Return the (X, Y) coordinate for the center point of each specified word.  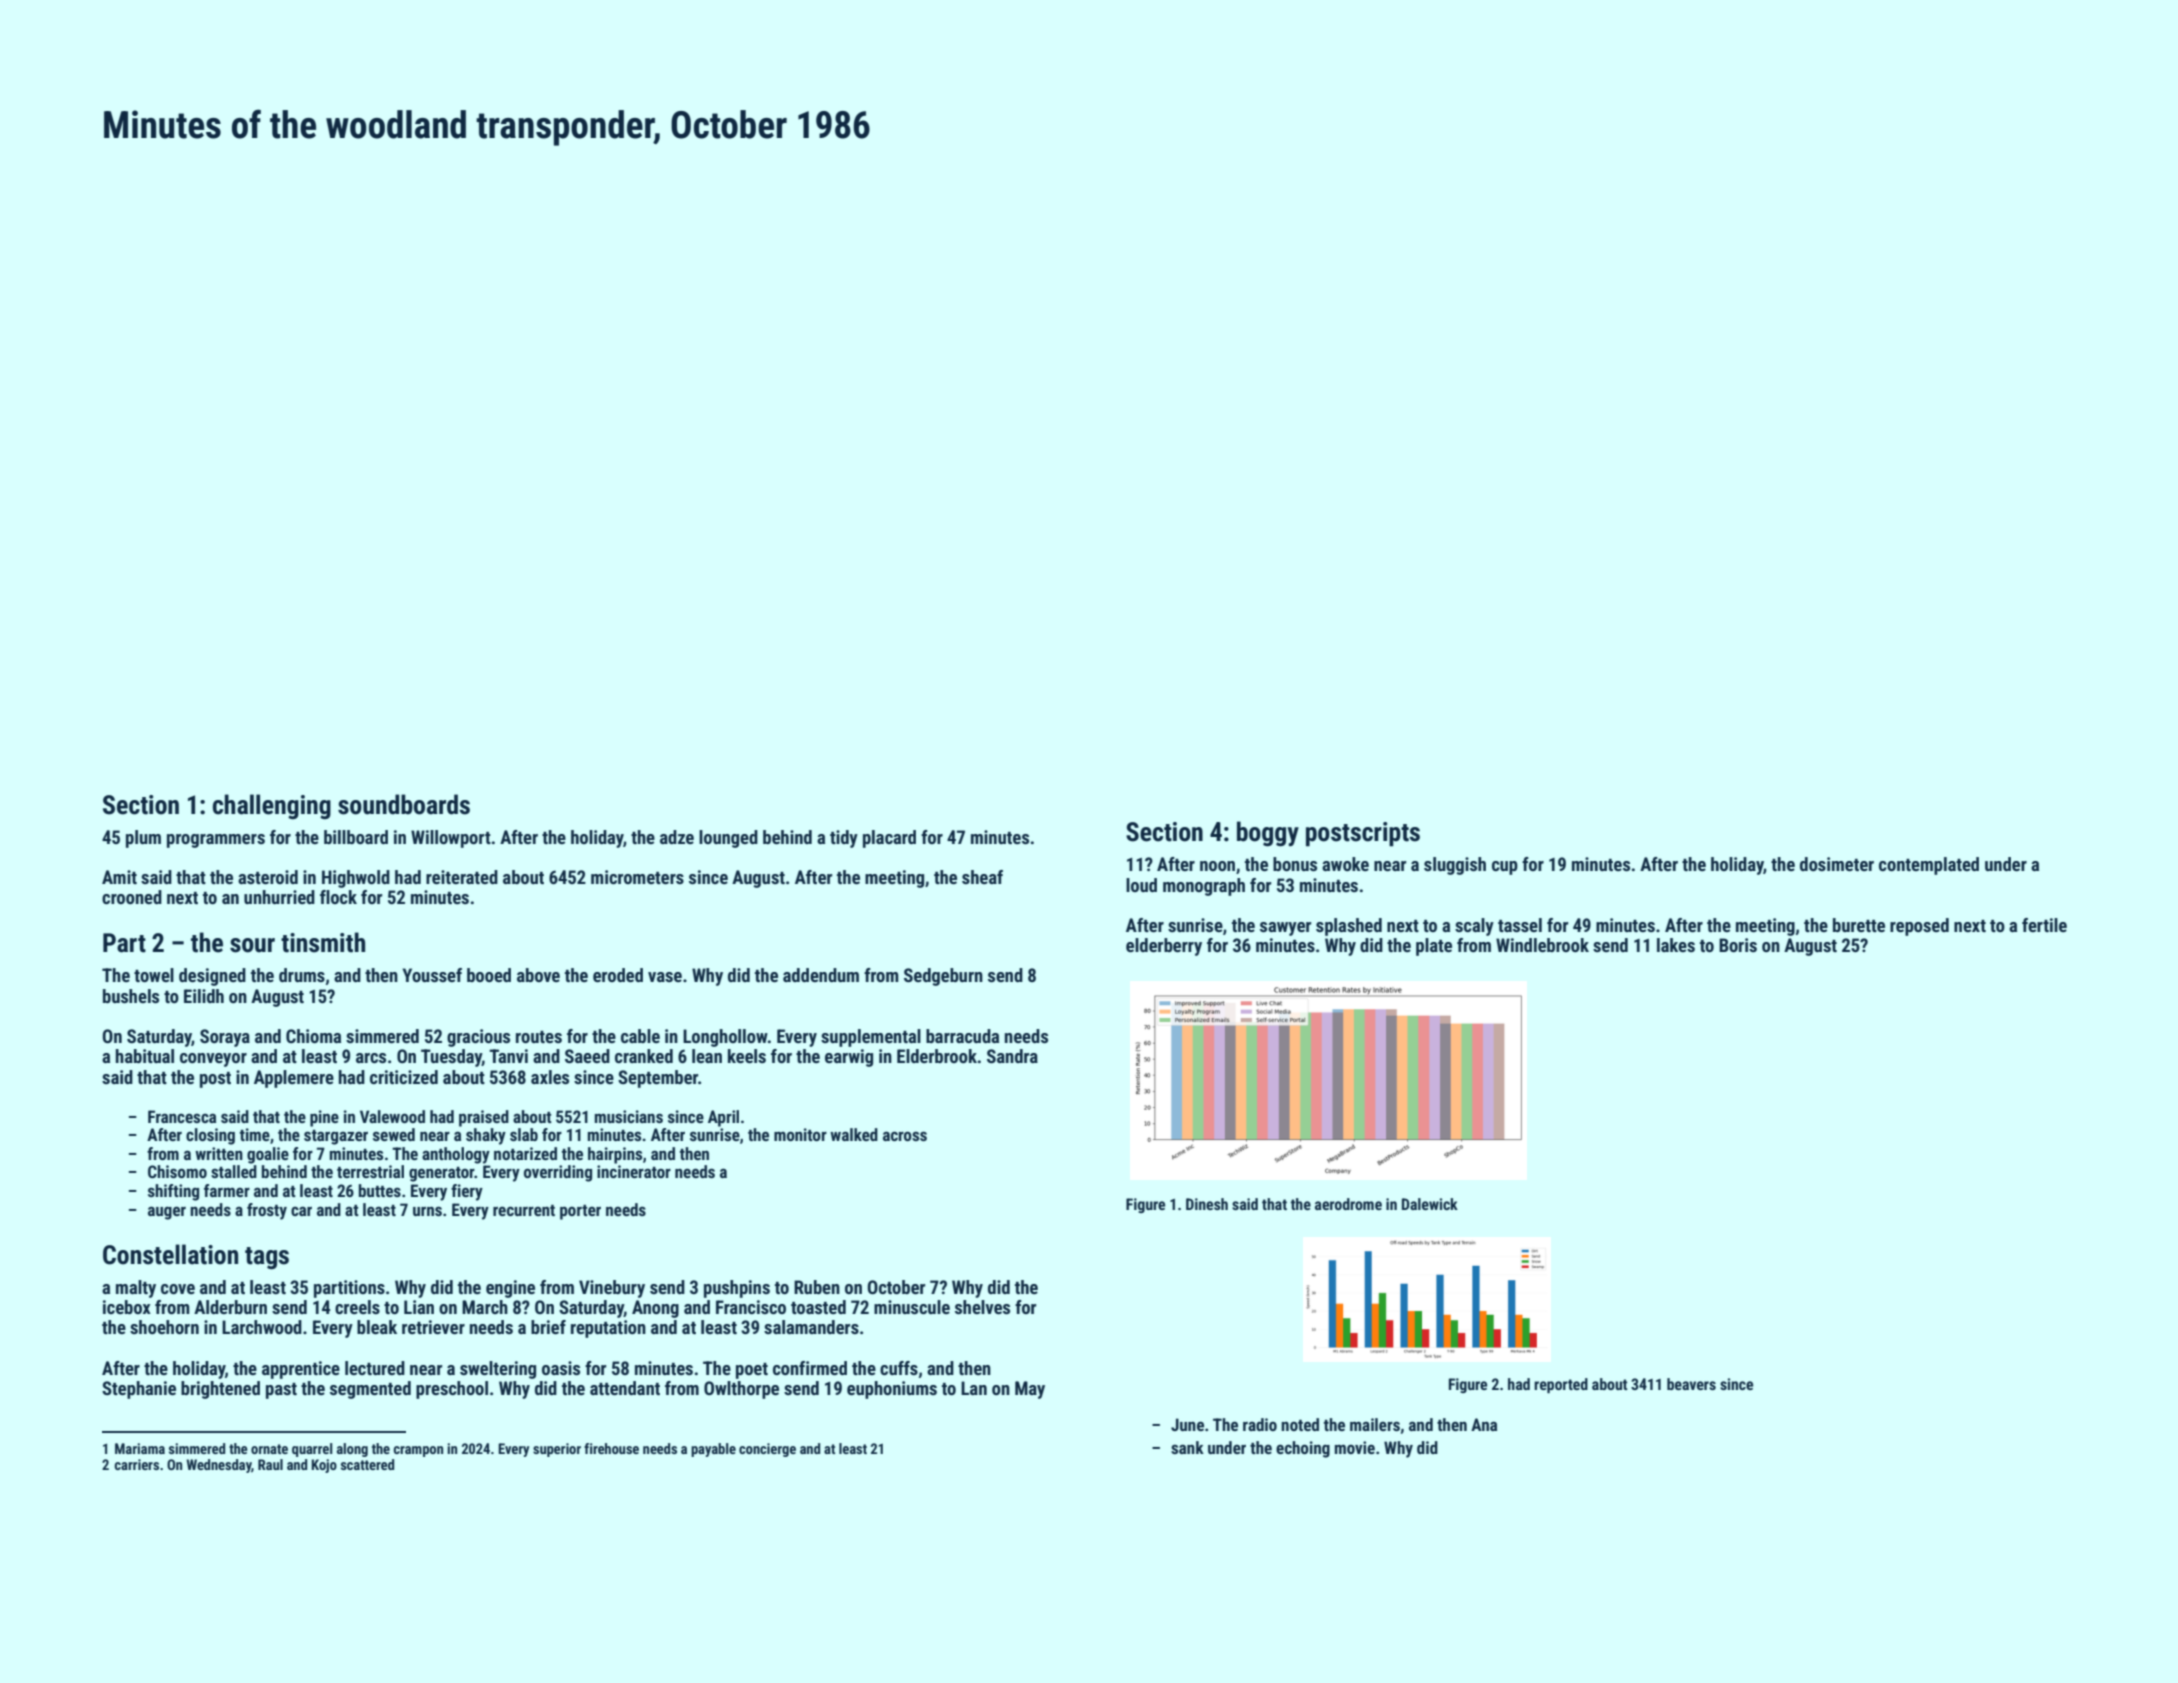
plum (143, 839)
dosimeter (1837, 864)
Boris (1738, 945)
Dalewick (1430, 1204)
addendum (821, 975)
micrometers (637, 877)
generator (442, 1174)
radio (1260, 1424)
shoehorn (164, 1327)
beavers (1691, 1384)
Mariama (140, 1448)
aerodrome (1348, 1204)
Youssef (432, 975)
